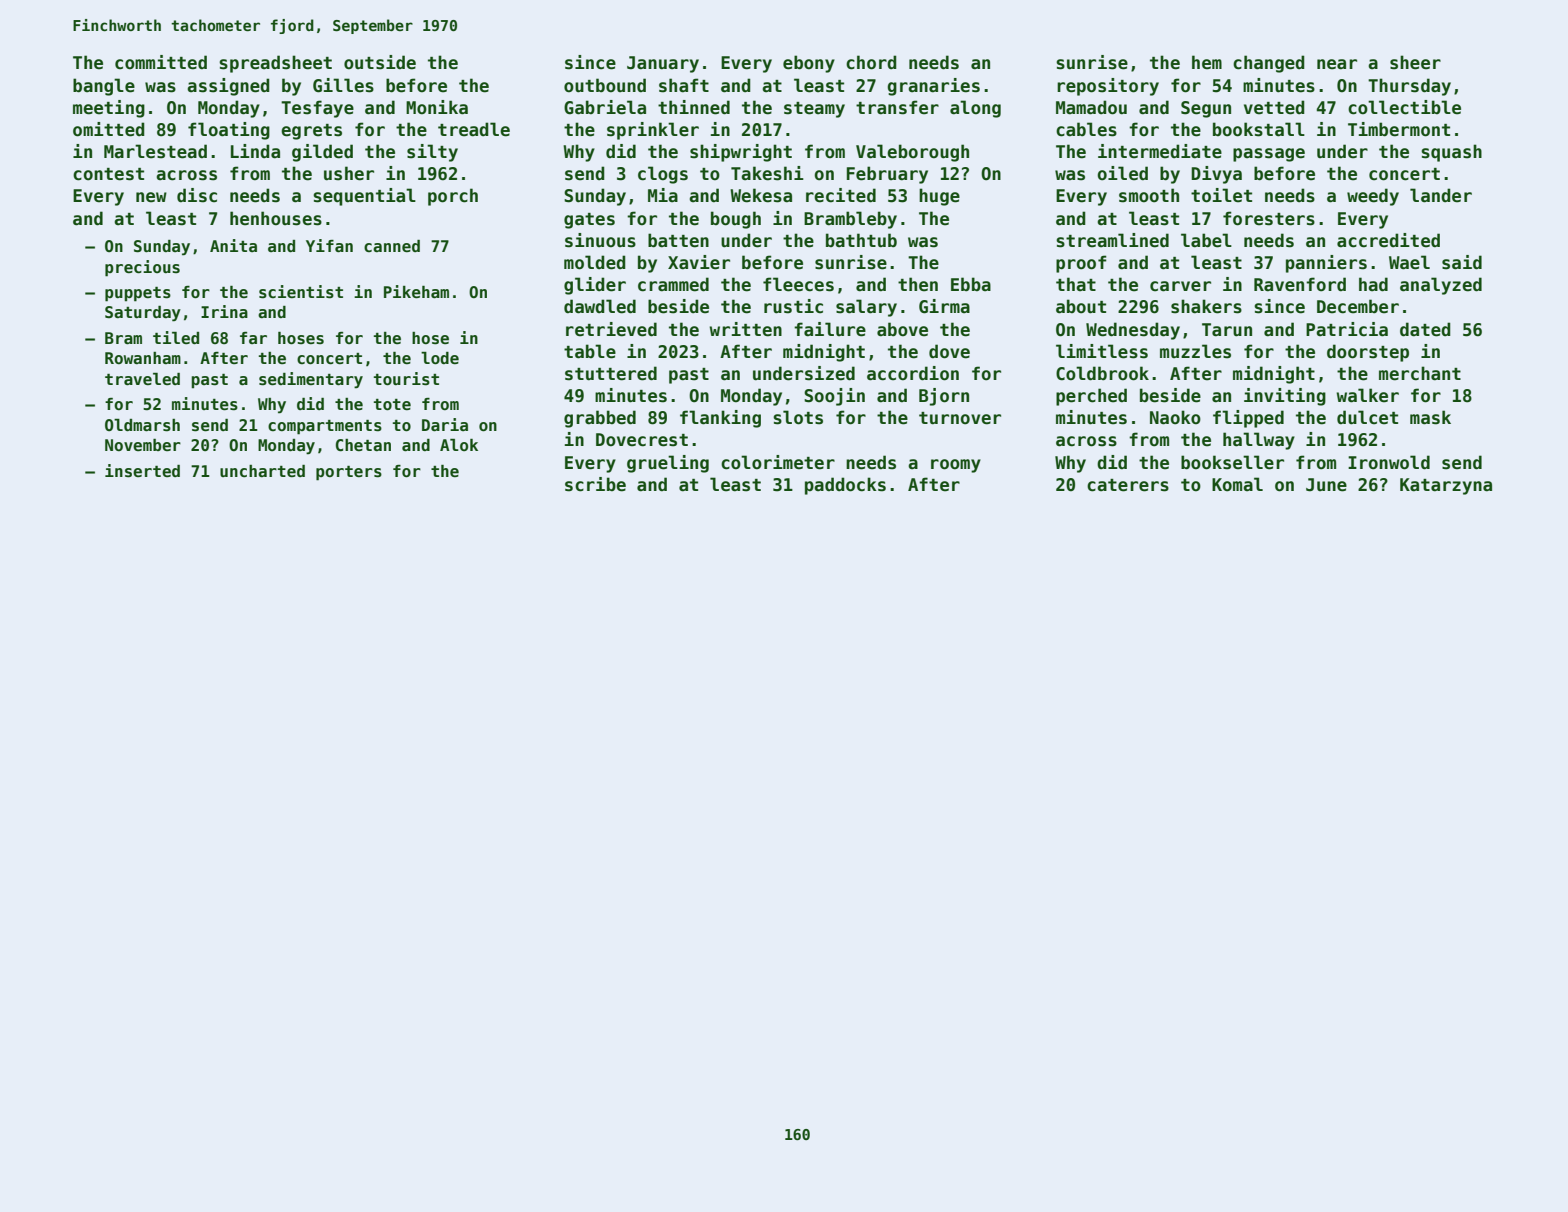  I want to click on Soojin, so click(834, 397).
